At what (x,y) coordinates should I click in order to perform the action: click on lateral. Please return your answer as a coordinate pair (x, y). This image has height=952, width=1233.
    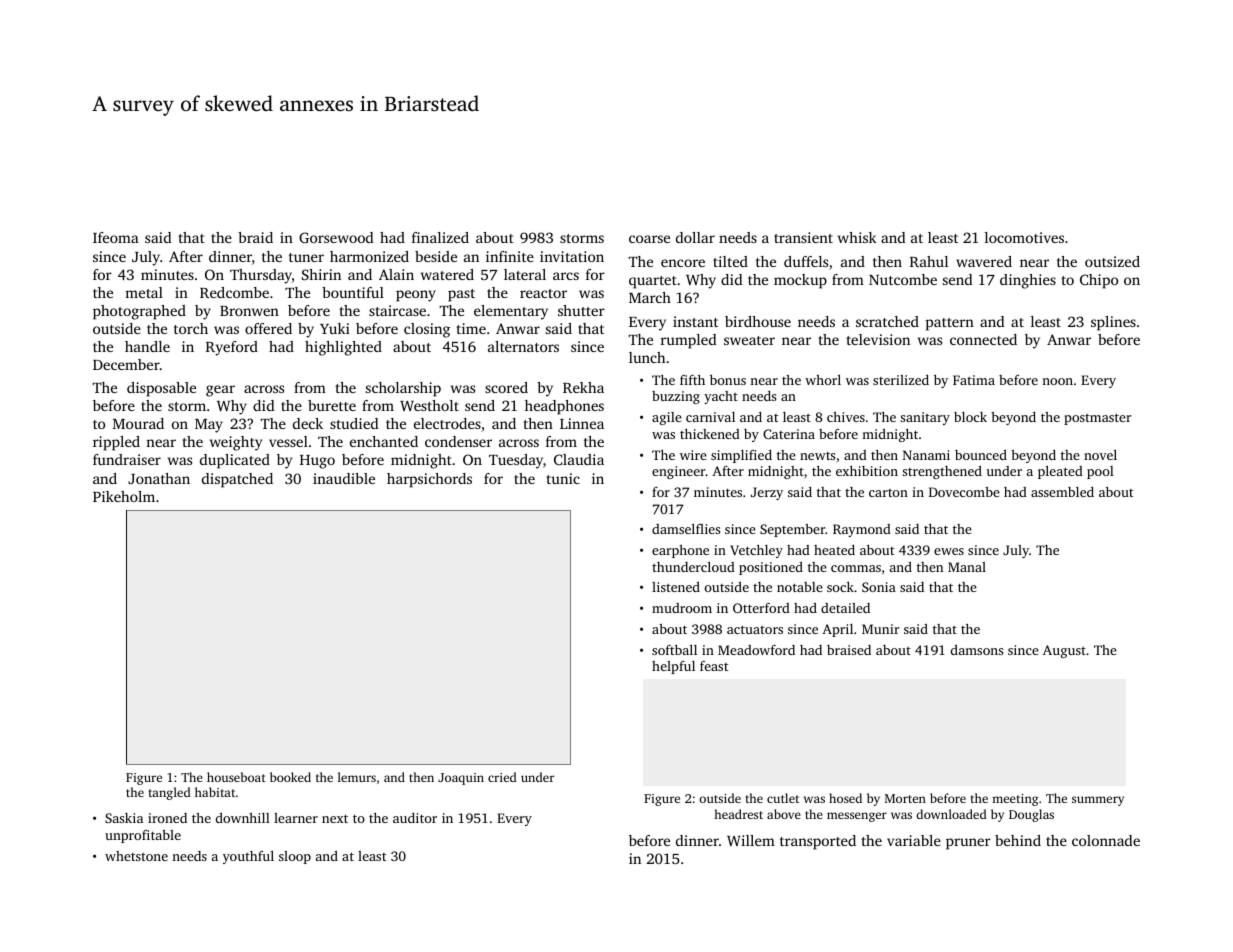
    Looking at the image, I should click on (525, 274).
